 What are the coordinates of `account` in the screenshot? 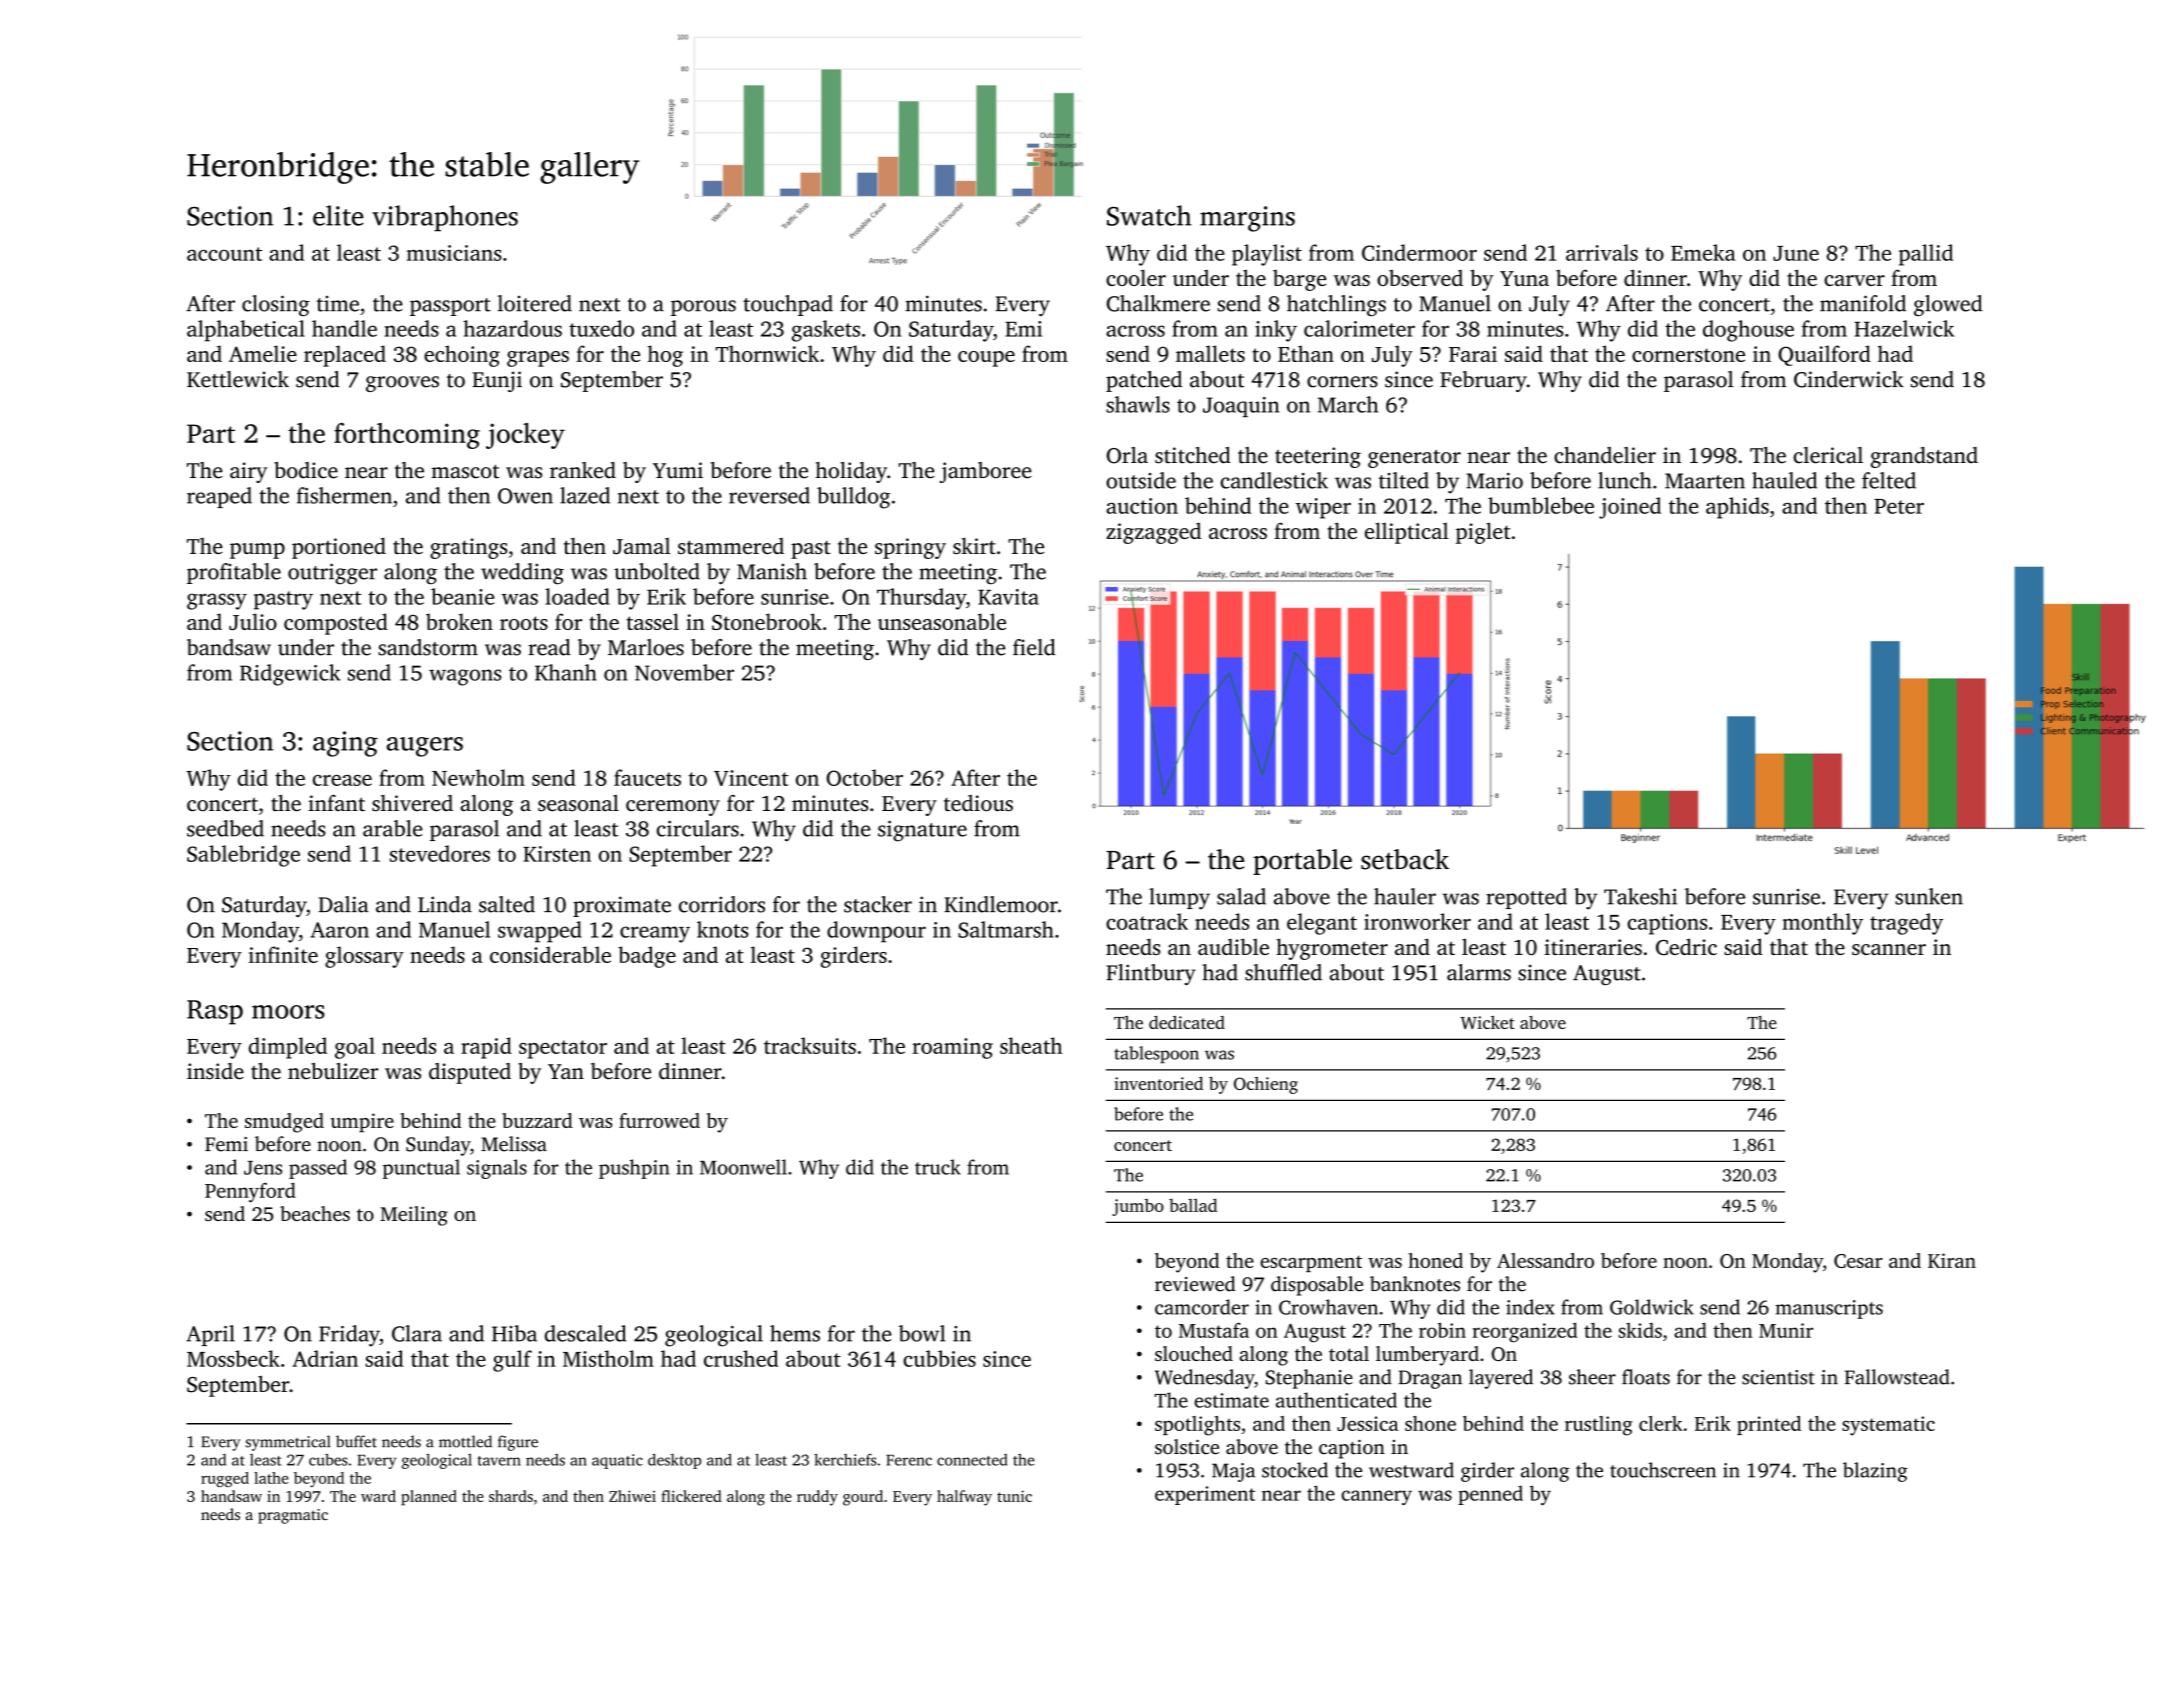 It's located at (224, 254).
